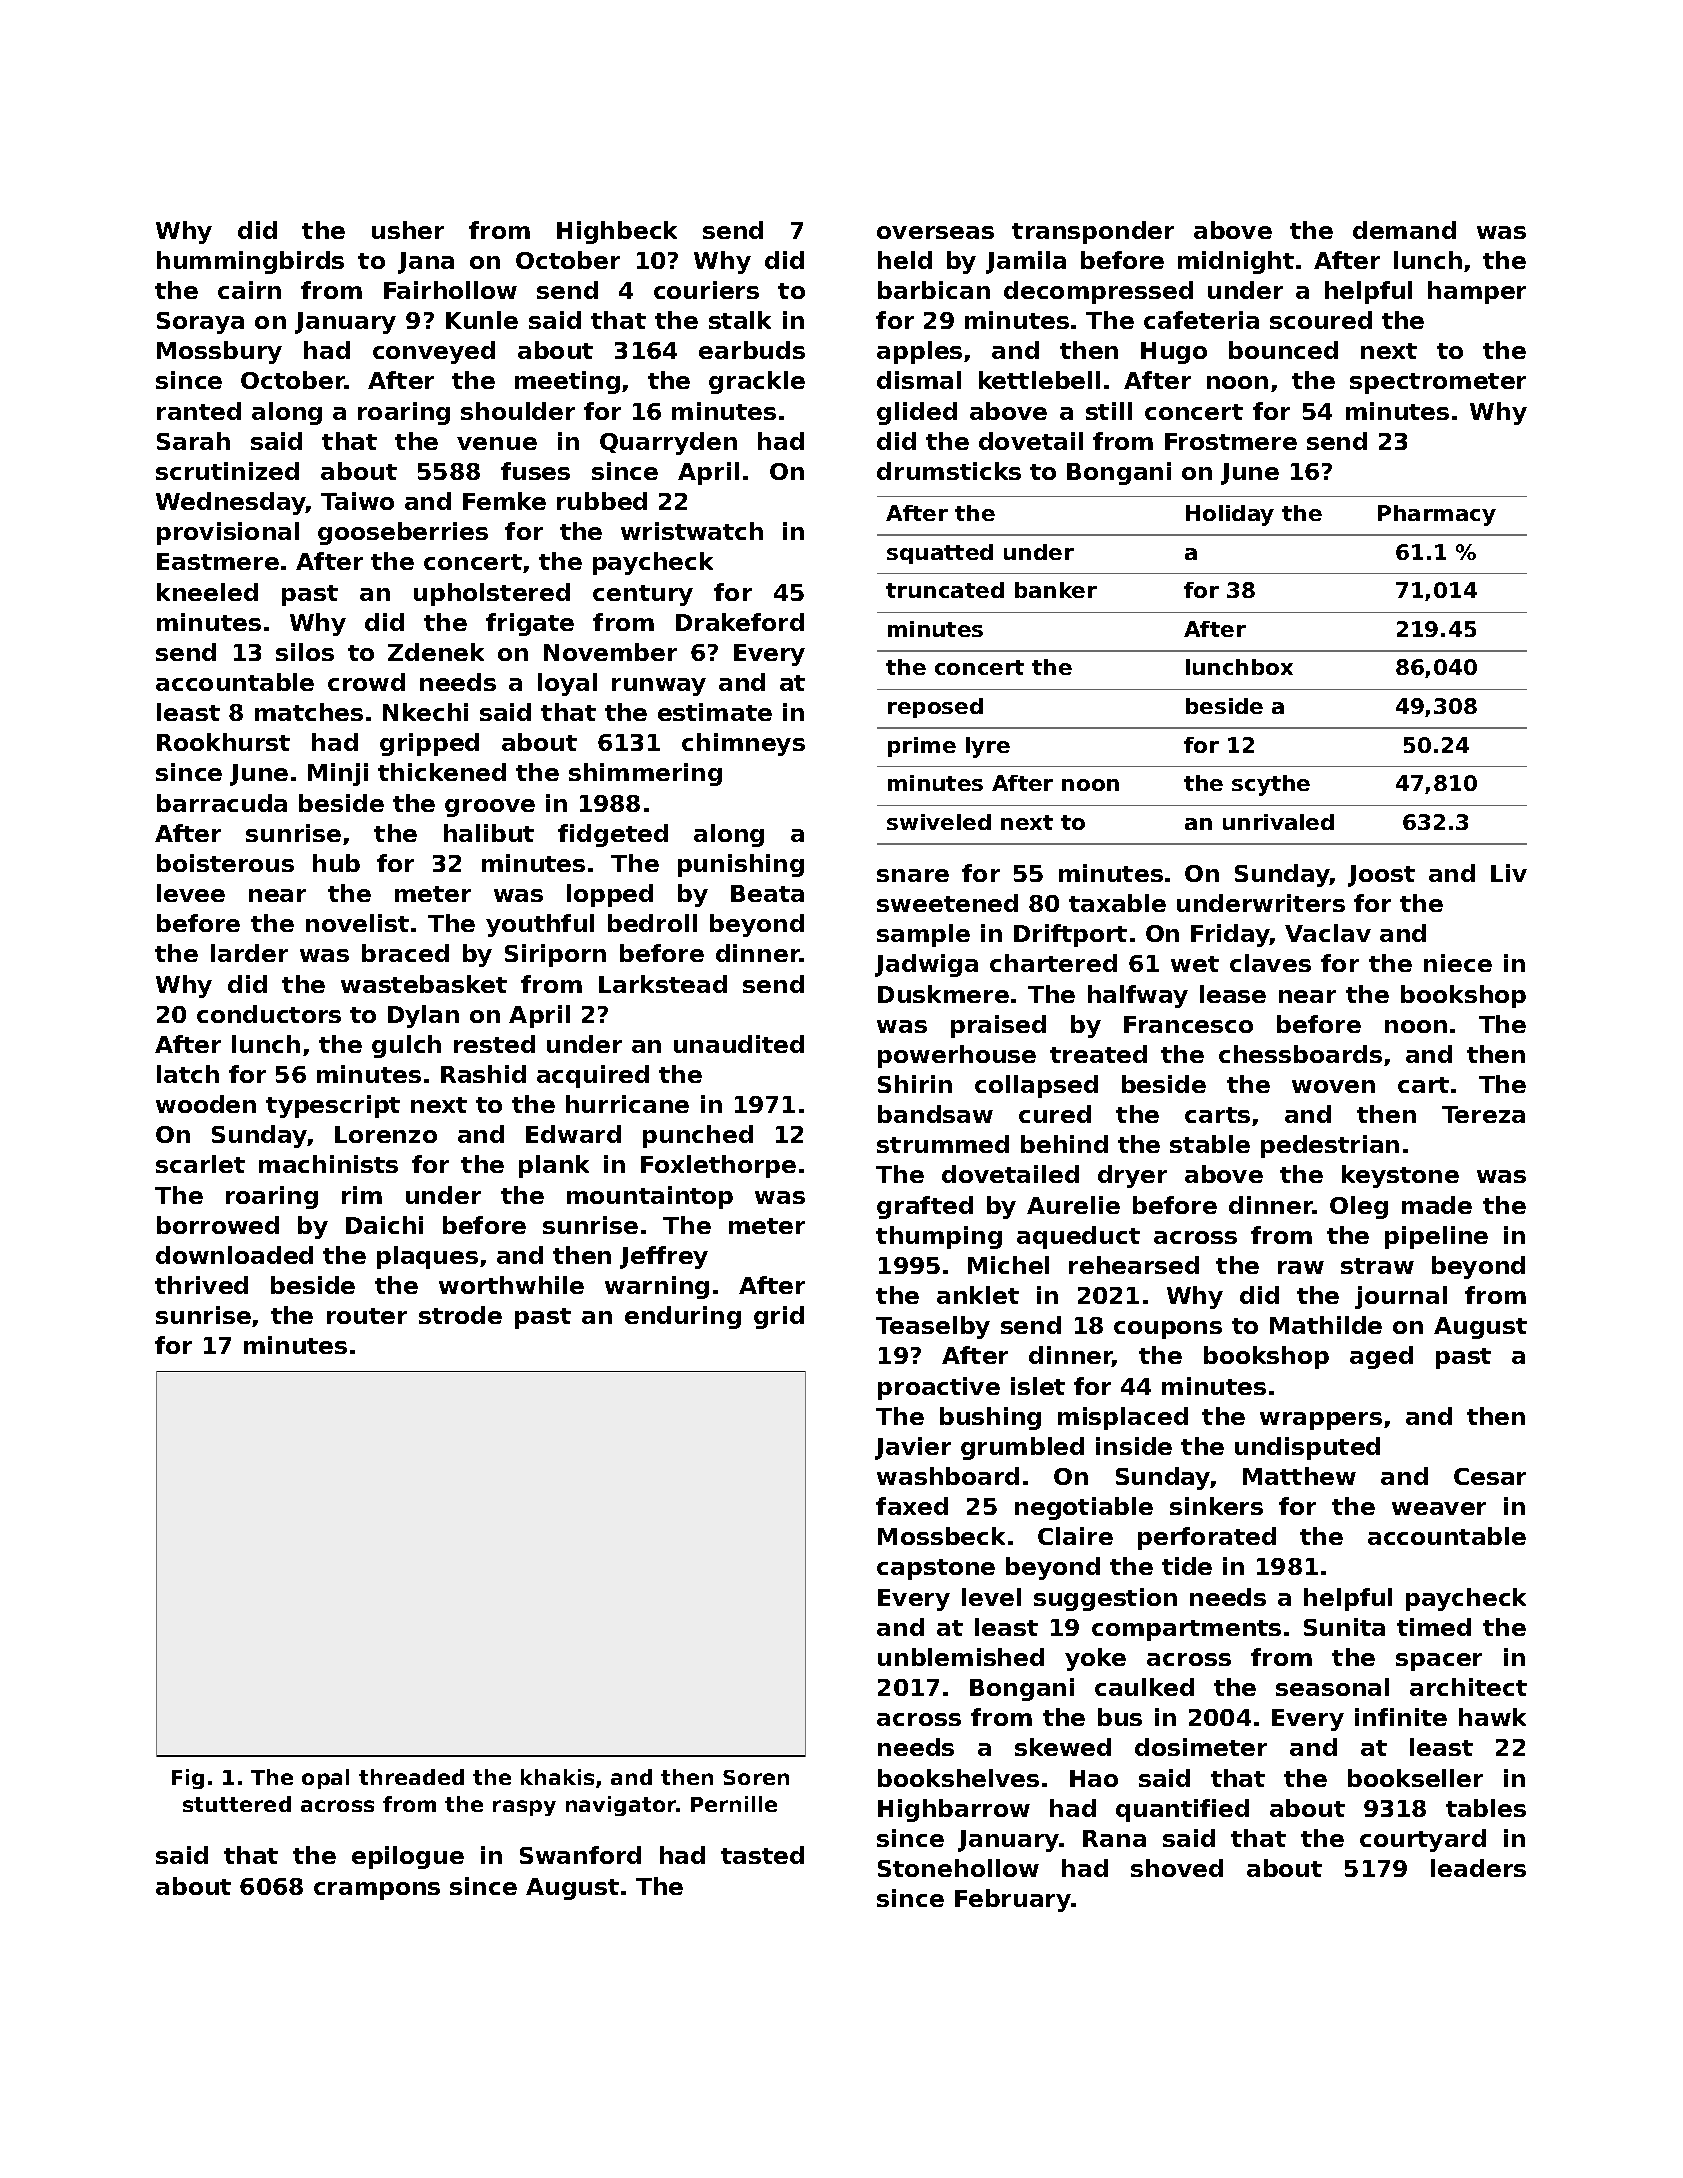 Image resolution: width=1683 pixels, height=2178 pixels. What do you see at coordinates (1404, 230) in the screenshot?
I see `demand` at bounding box center [1404, 230].
